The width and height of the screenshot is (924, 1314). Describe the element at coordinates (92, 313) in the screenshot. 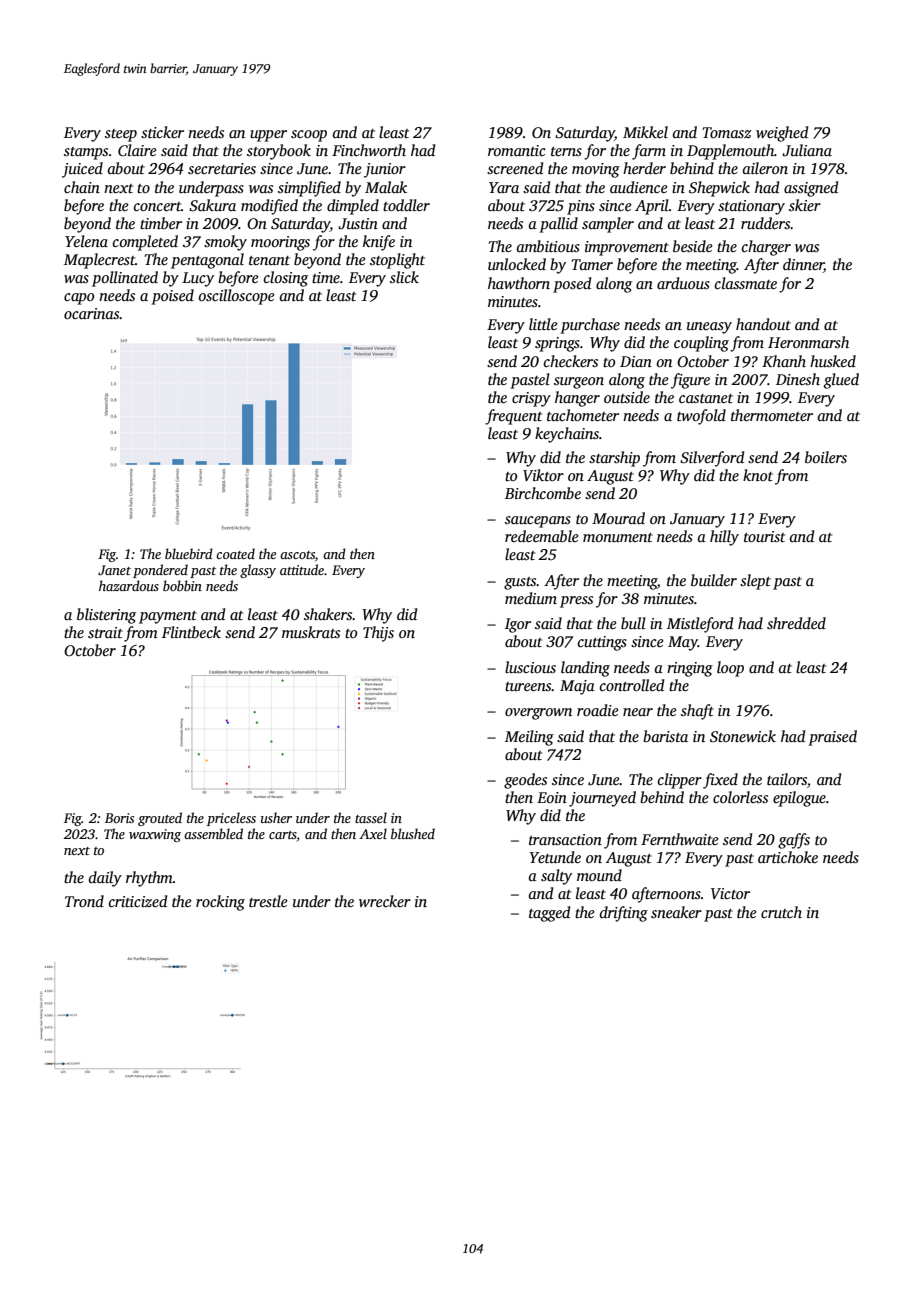

I see `ocarinas` at that location.
